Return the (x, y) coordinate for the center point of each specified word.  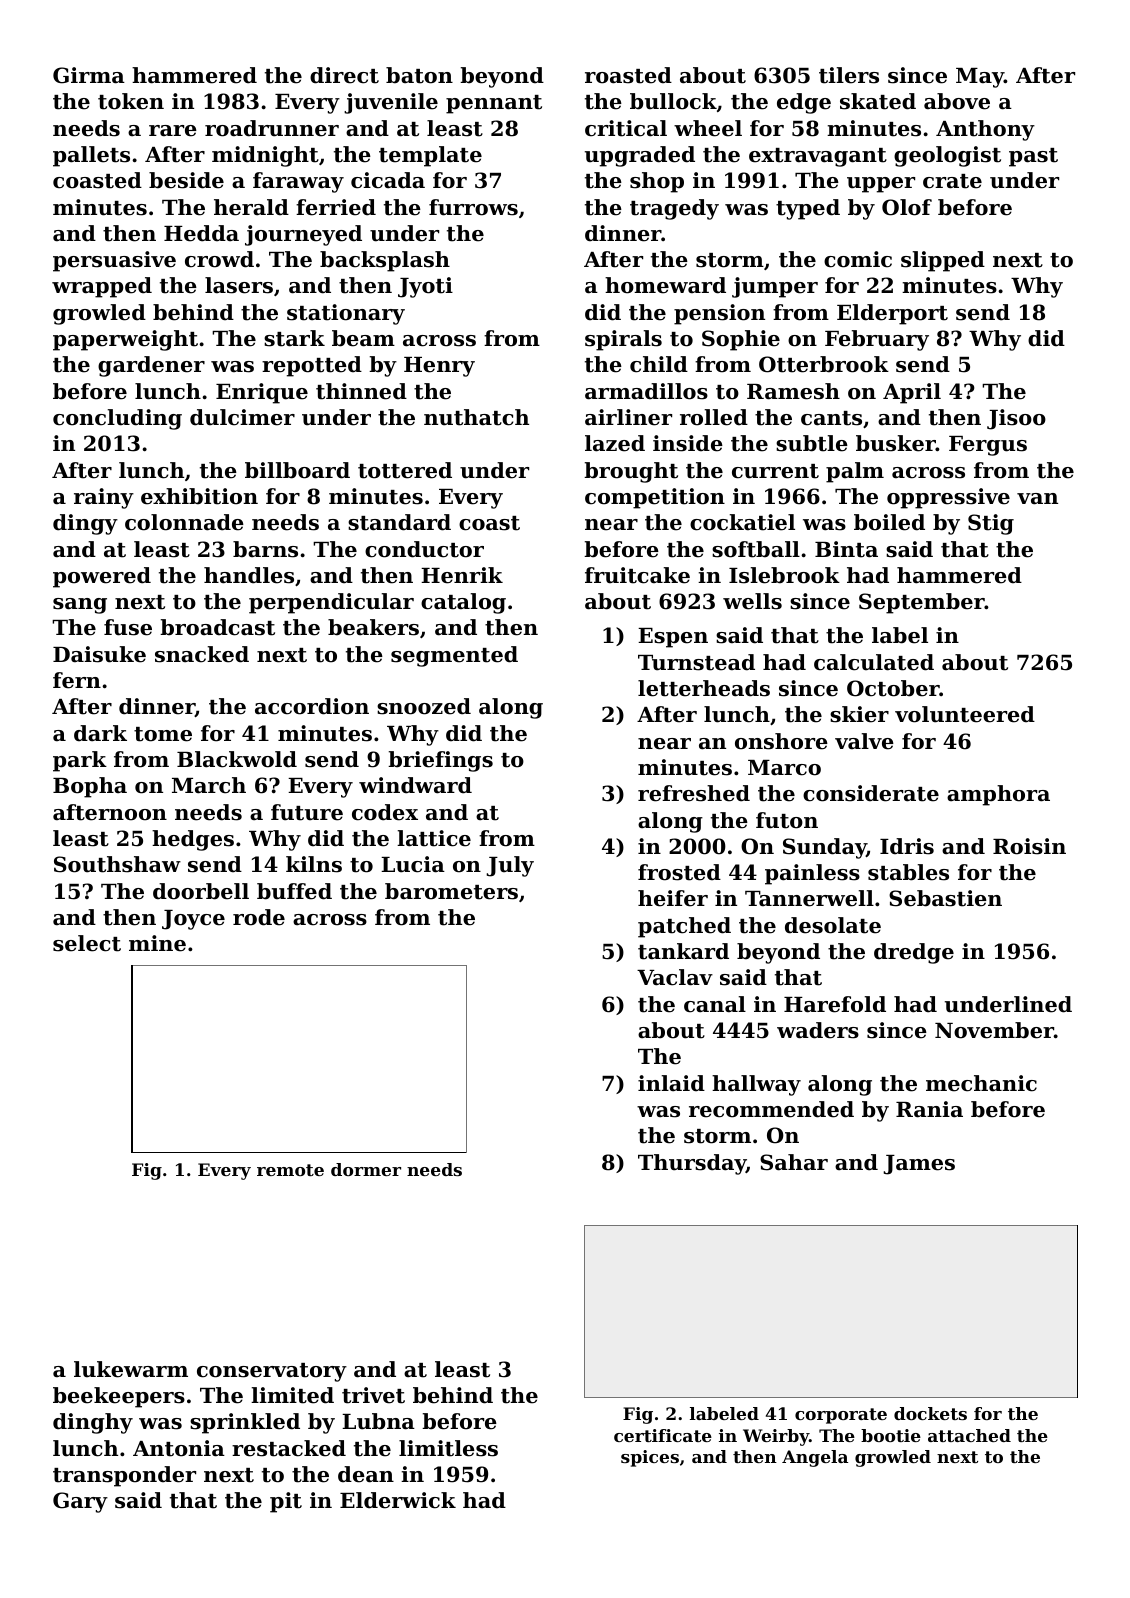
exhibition (199, 496)
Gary (80, 1502)
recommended (771, 1109)
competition (655, 498)
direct (344, 75)
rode (259, 917)
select (87, 943)
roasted (628, 75)
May (980, 78)
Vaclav (675, 977)
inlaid (671, 1083)
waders (818, 1030)
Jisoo (1016, 419)
